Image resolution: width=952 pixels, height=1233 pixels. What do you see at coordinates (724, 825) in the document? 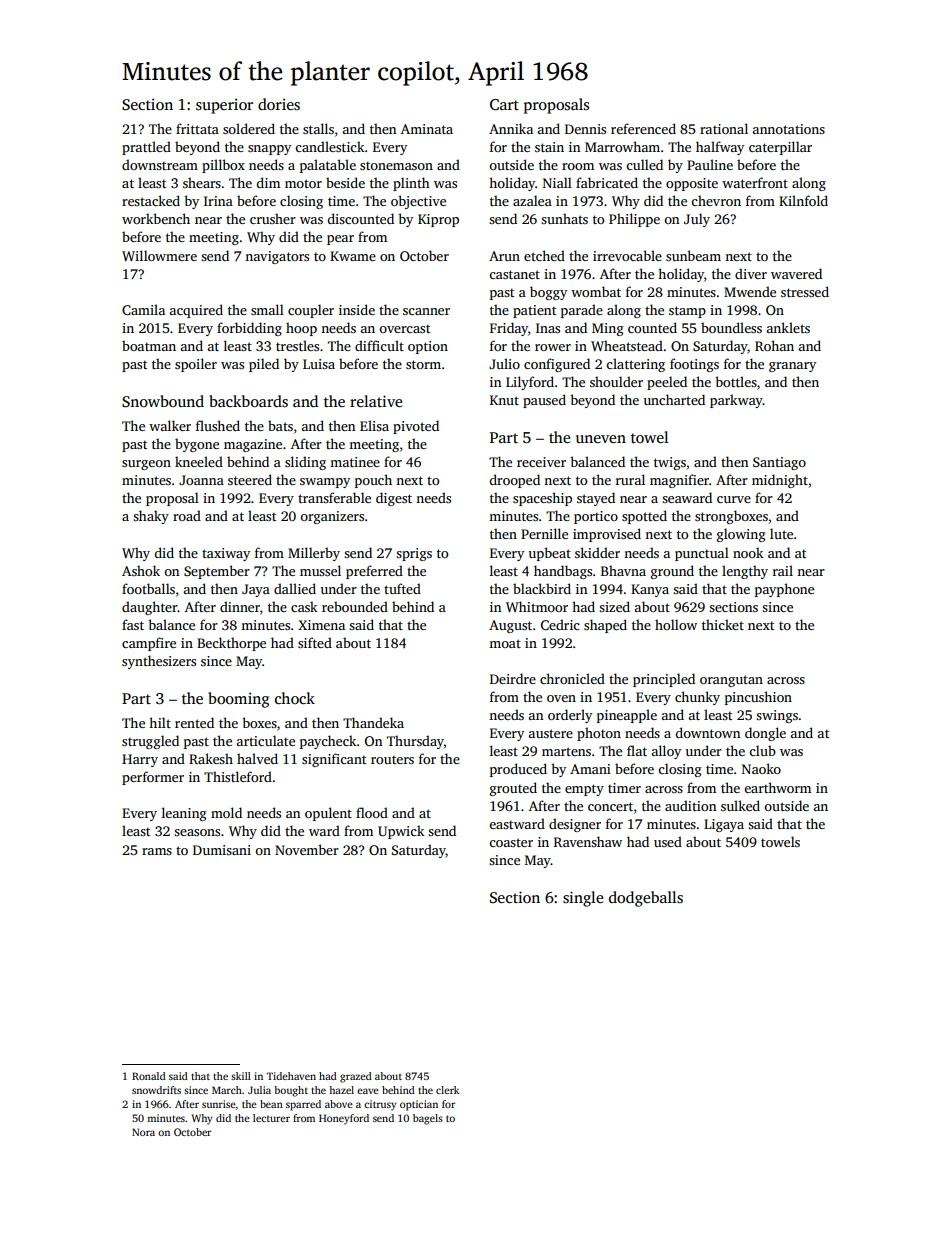
I see `Ligaya` at bounding box center [724, 825].
